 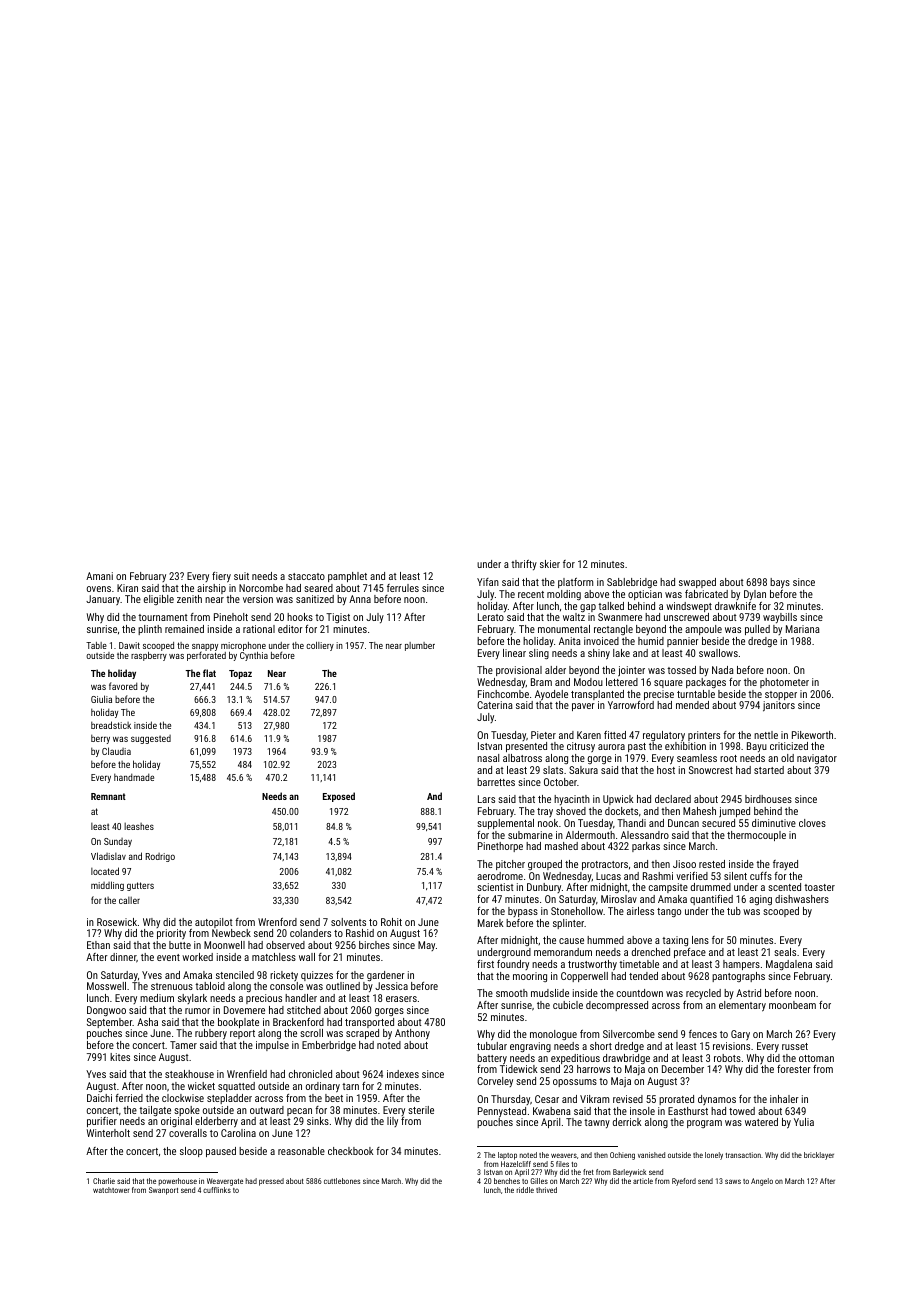 What do you see at coordinates (583, 770) in the screenshot?
I see `Sakura` at bounding box center [583, 770].
